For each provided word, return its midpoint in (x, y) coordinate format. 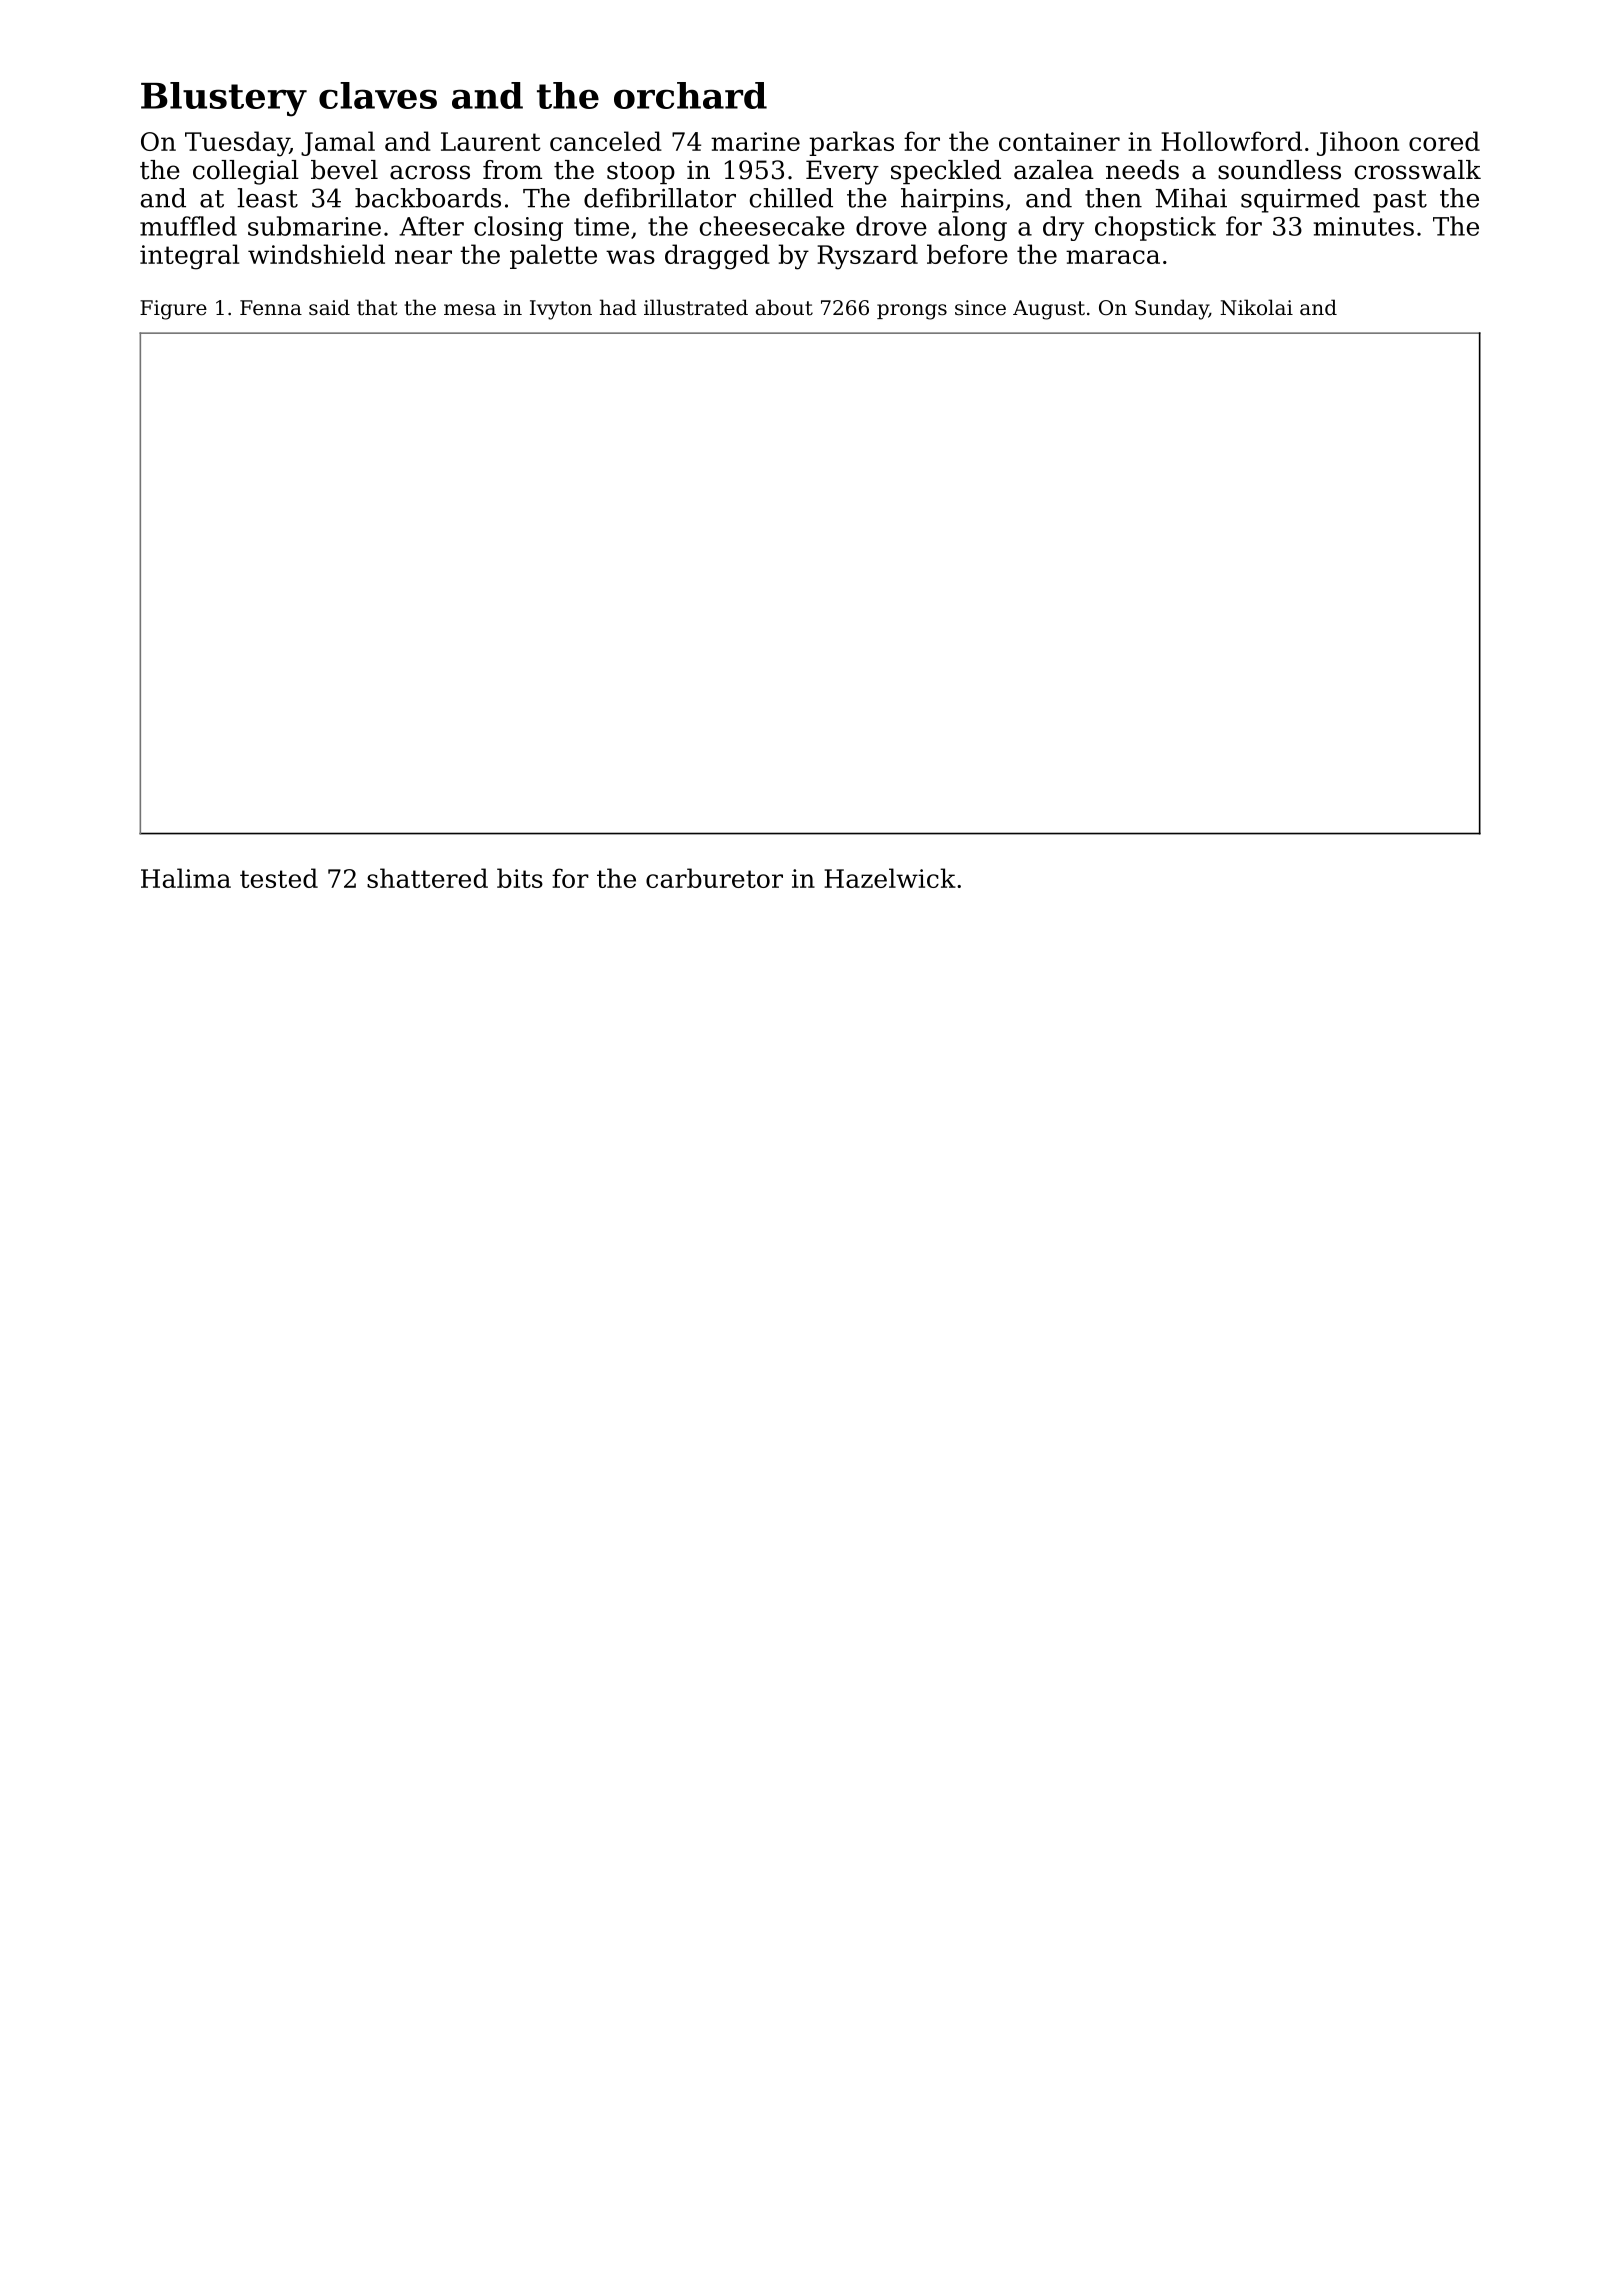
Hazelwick (890, 878)
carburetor (714, 878)
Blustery (224, 99)
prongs (912, 312)
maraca (1113, 257)
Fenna (271, 307)
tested (279, 878)
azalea (1054, 170)
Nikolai (1256, 307)
